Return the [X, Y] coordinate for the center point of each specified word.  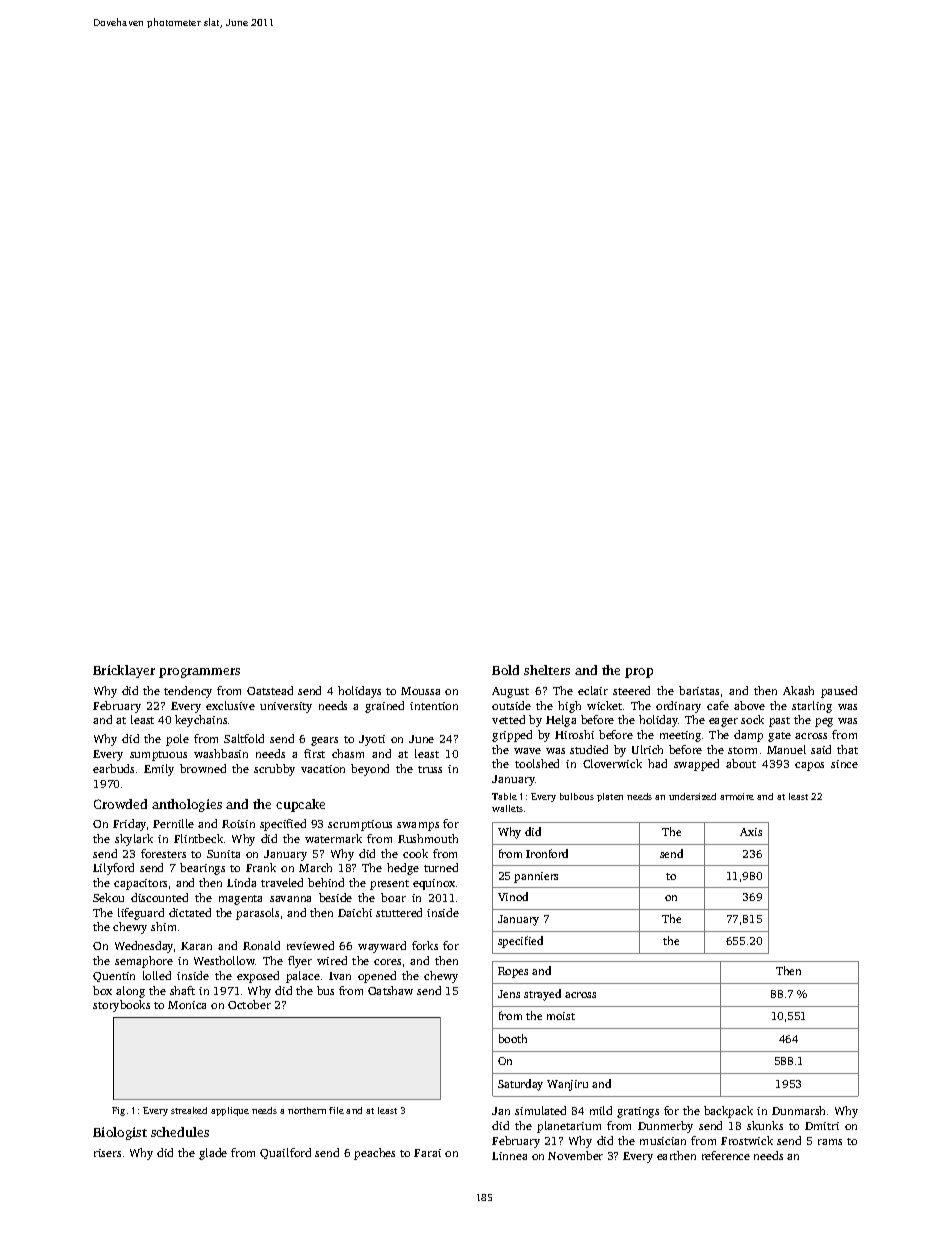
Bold [505, 670]
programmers [199, 673]
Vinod [513, 896]
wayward [382, 947]
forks [425, 945]
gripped [512, 736]
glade [213, 1154]
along [130, 992]
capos [809, 766]
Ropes [513, 972]
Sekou [108, 897]
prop [639, 673]
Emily [159, 770]
